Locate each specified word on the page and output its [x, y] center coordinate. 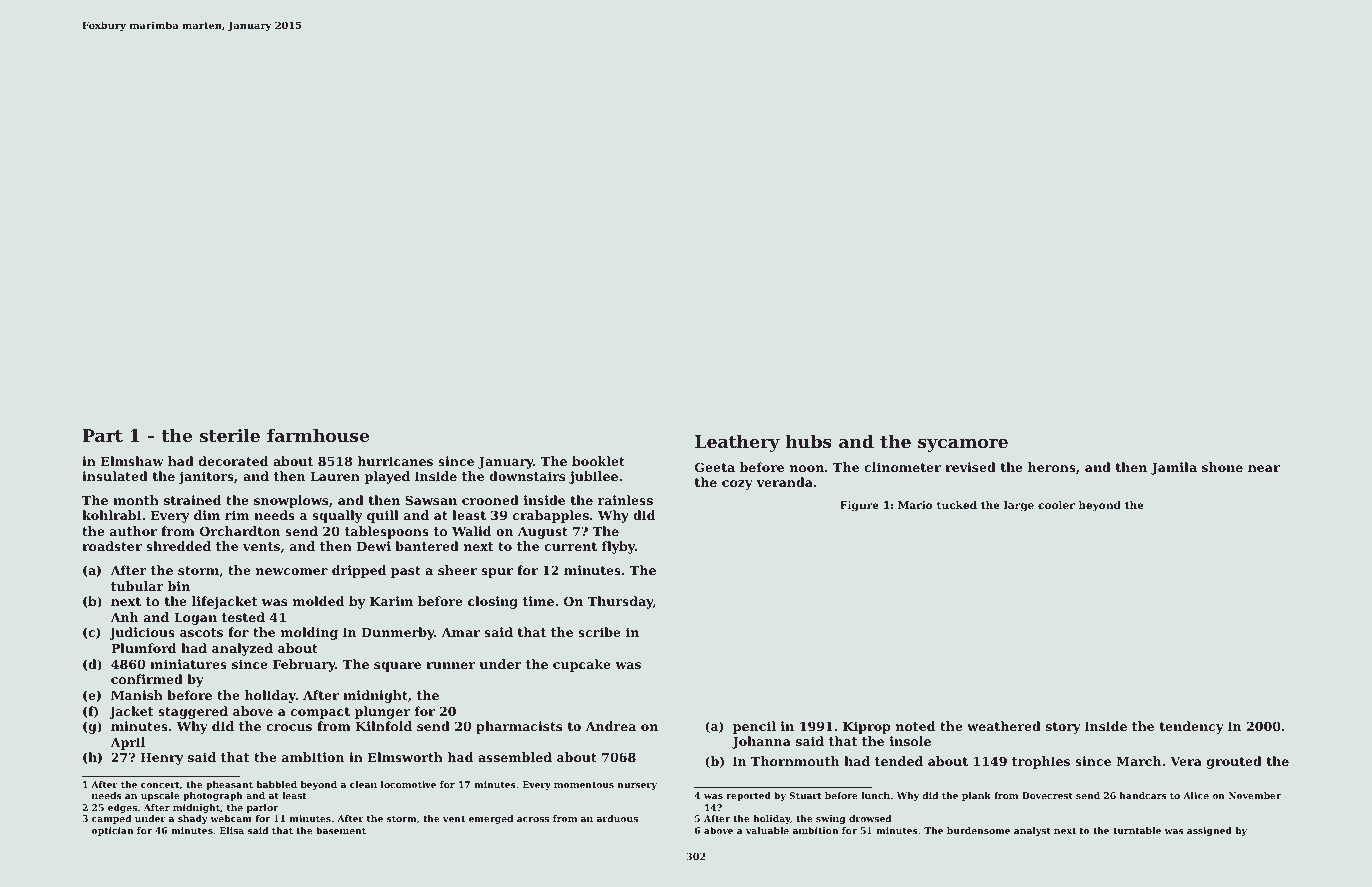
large [1019, 506]
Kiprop [867, 727]
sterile [230, 435]
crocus [289, 727]
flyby [618, 547]
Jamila [1174, 468]
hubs [809, 441]
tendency [1191, 727]
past [406, 572]
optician [113, 831]
